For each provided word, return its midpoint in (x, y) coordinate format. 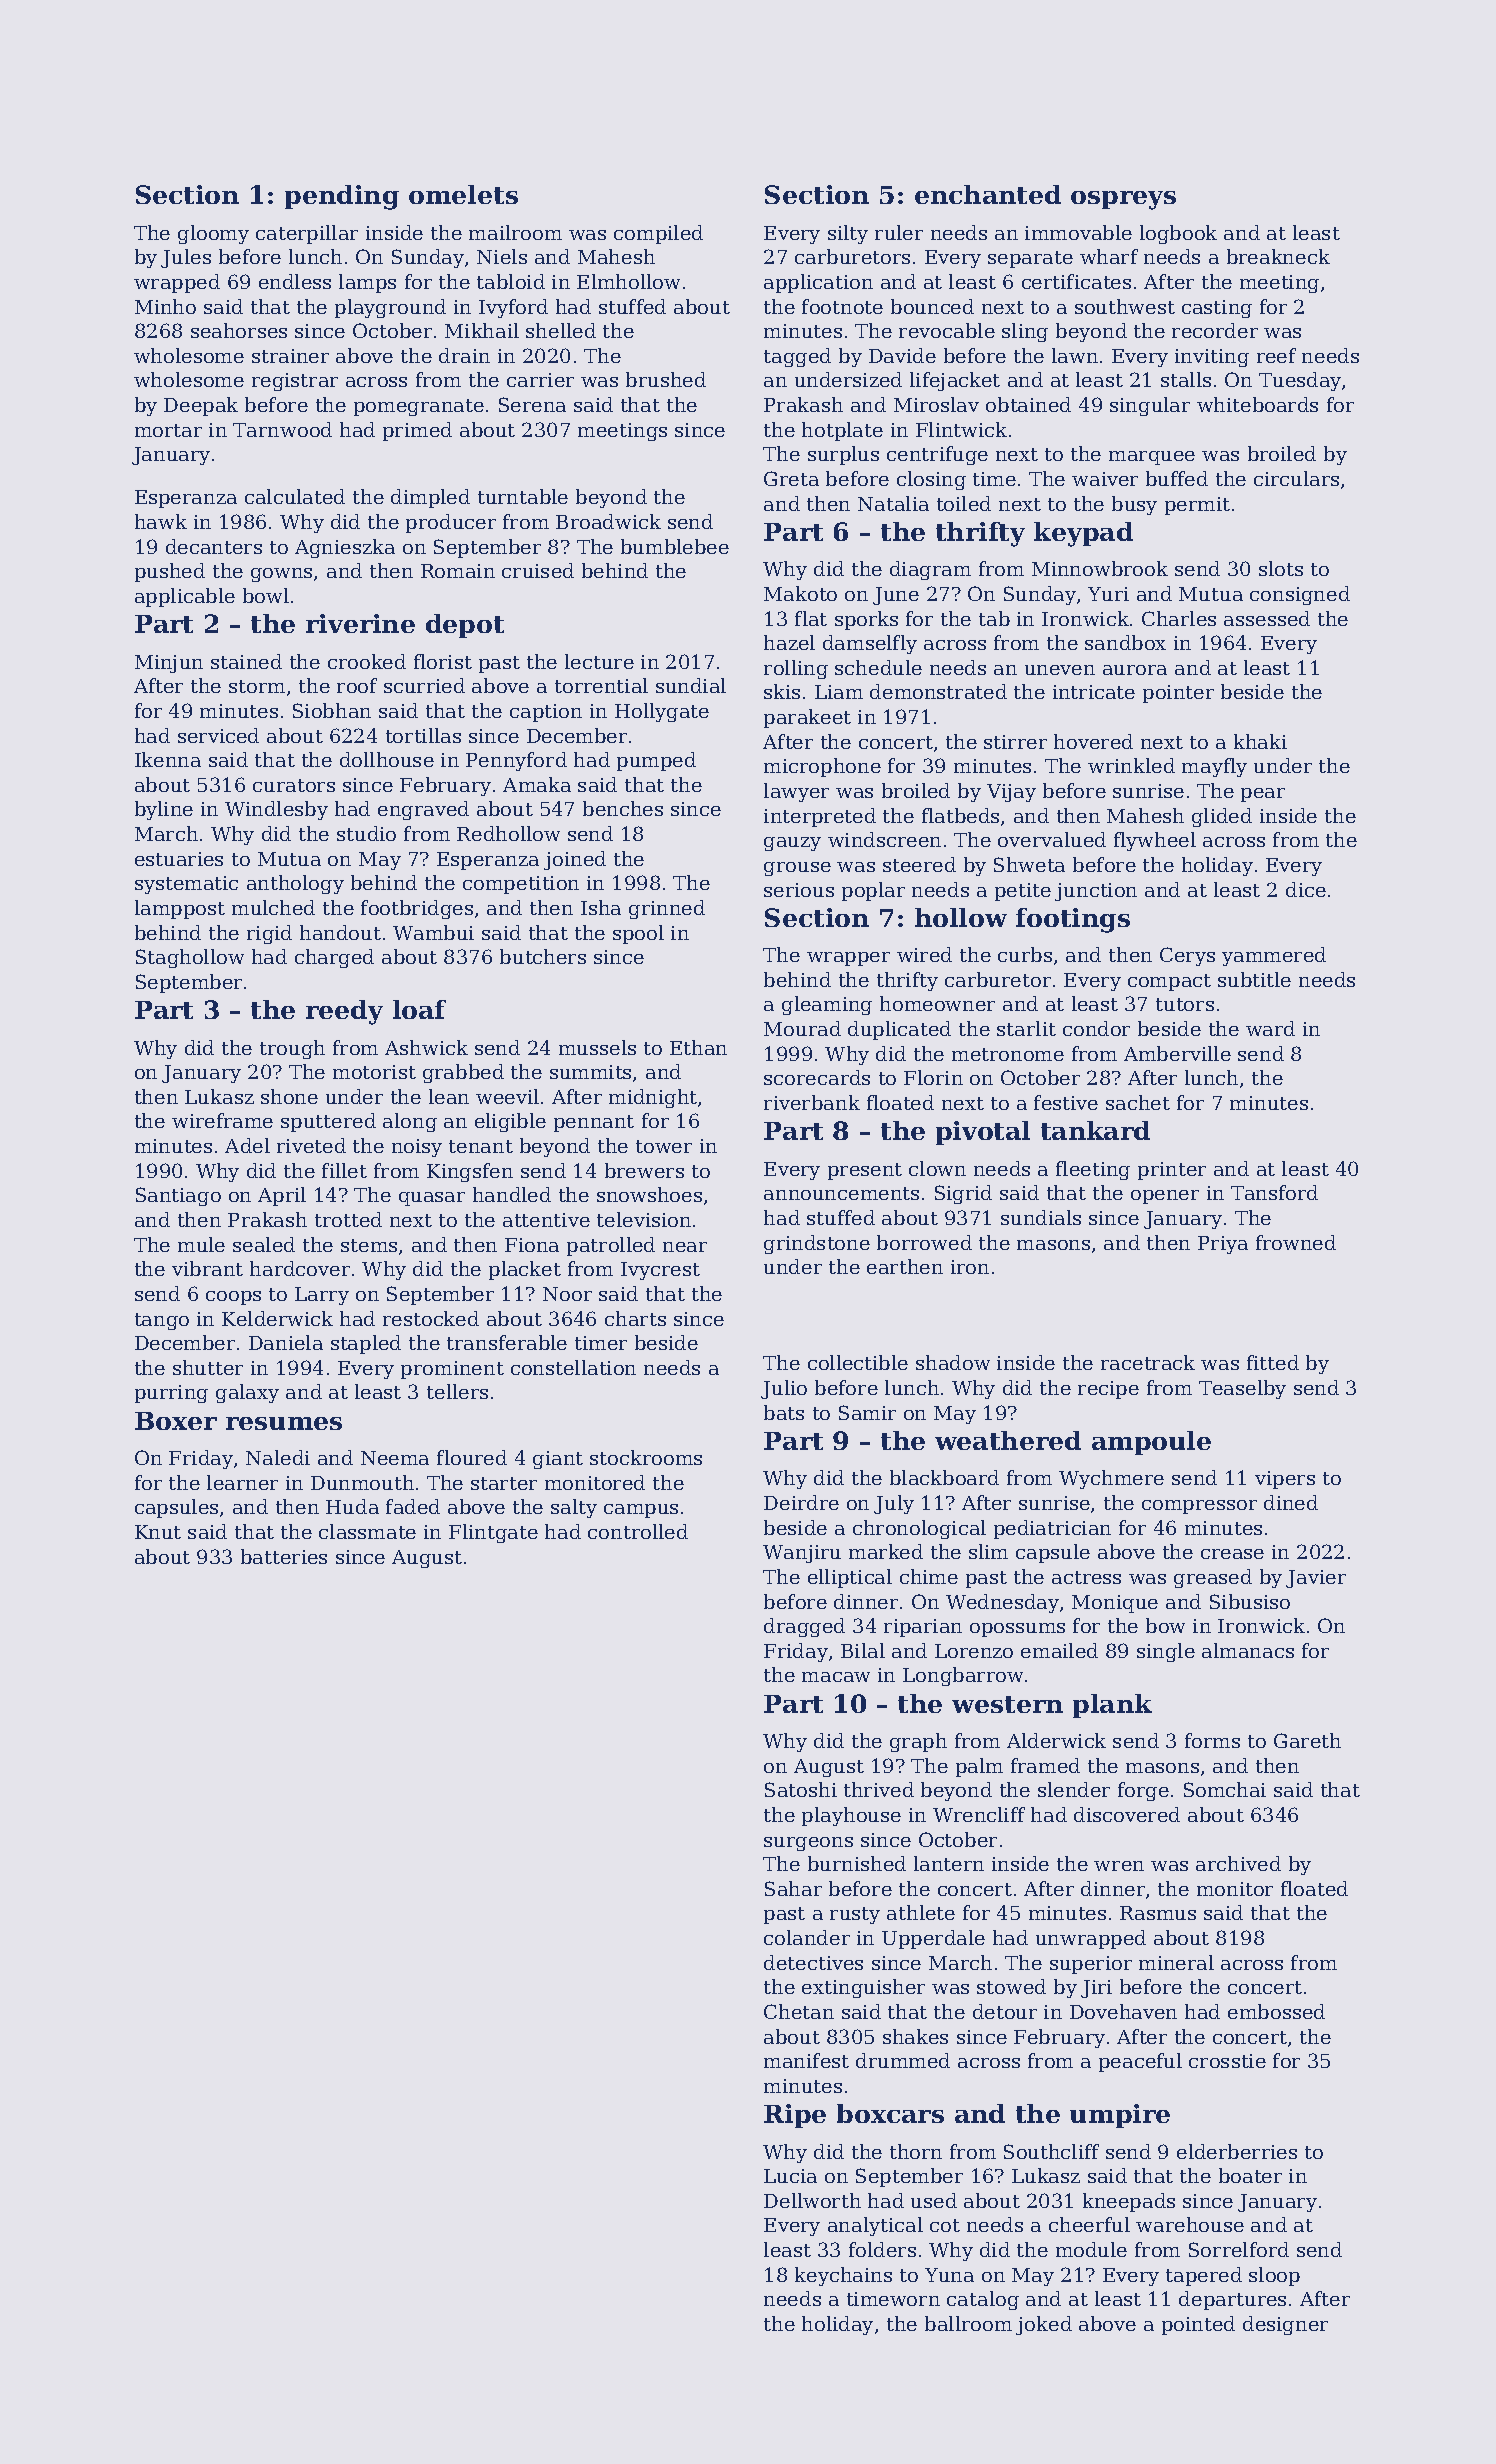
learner (242, 1482)
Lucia (790, 2176)
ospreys (1123, 200)
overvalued (1052, 839)
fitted (1273, 1362)
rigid (269, 934)
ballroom (968, 2323)
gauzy (792, 844)
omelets (463, 194)
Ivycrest (660, 1271)
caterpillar (307, 234)
